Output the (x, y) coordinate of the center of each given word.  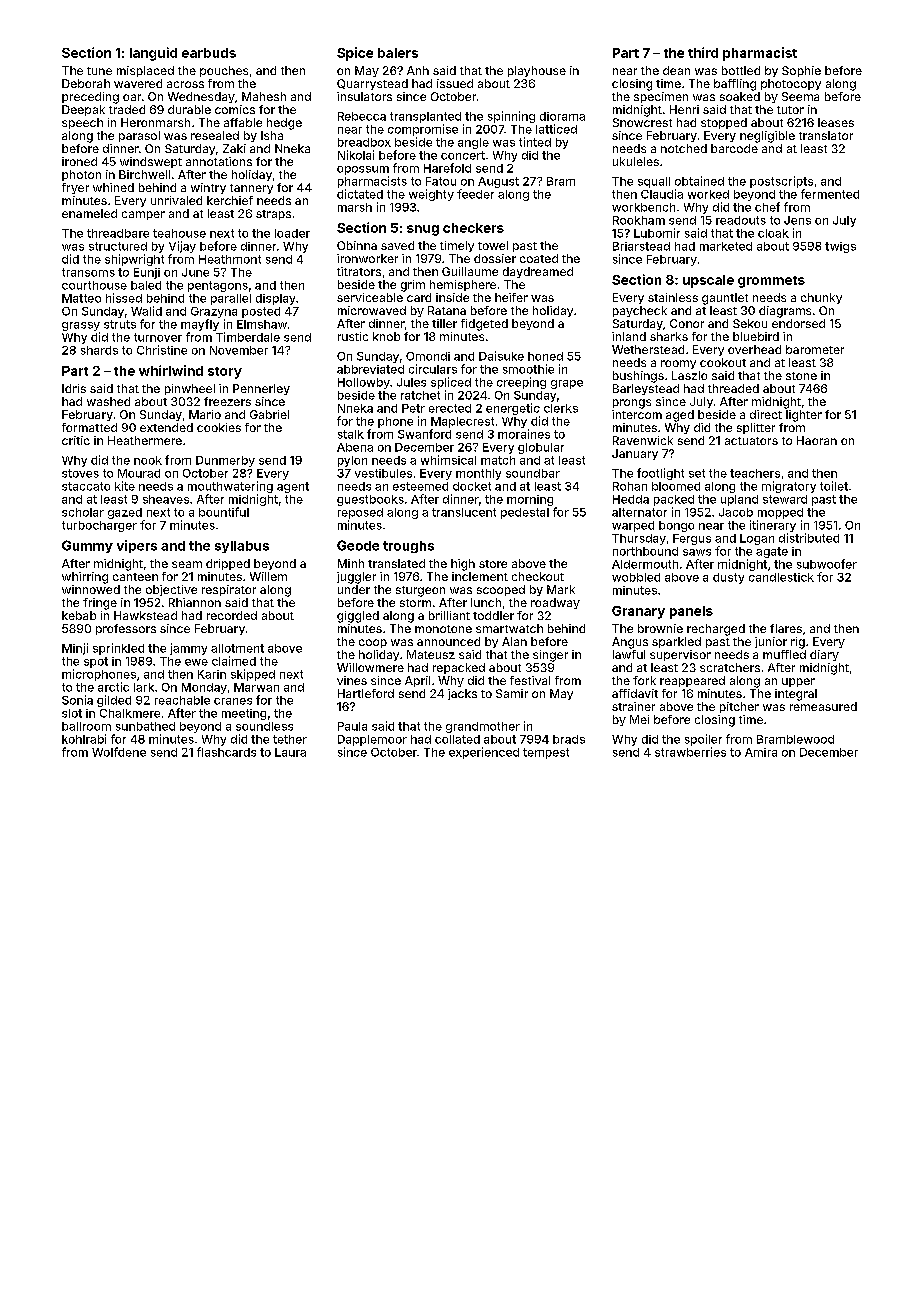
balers (398, 53)
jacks (462, 694)
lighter (804, 416)
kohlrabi (84, 739)
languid (153, 54)
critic (76, 440)
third (703, 52)
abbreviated (370, 369)
